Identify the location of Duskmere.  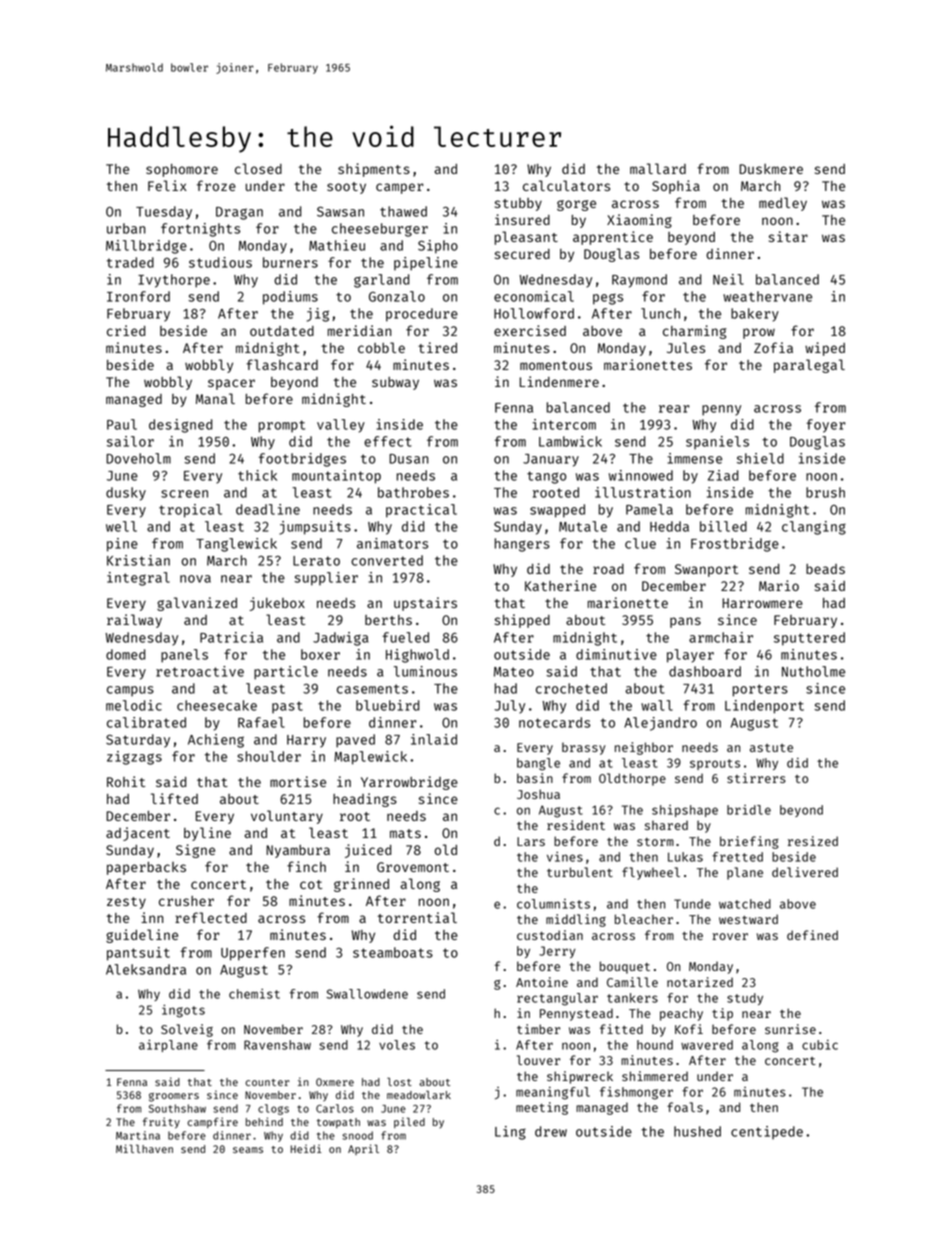
(771, 169).
